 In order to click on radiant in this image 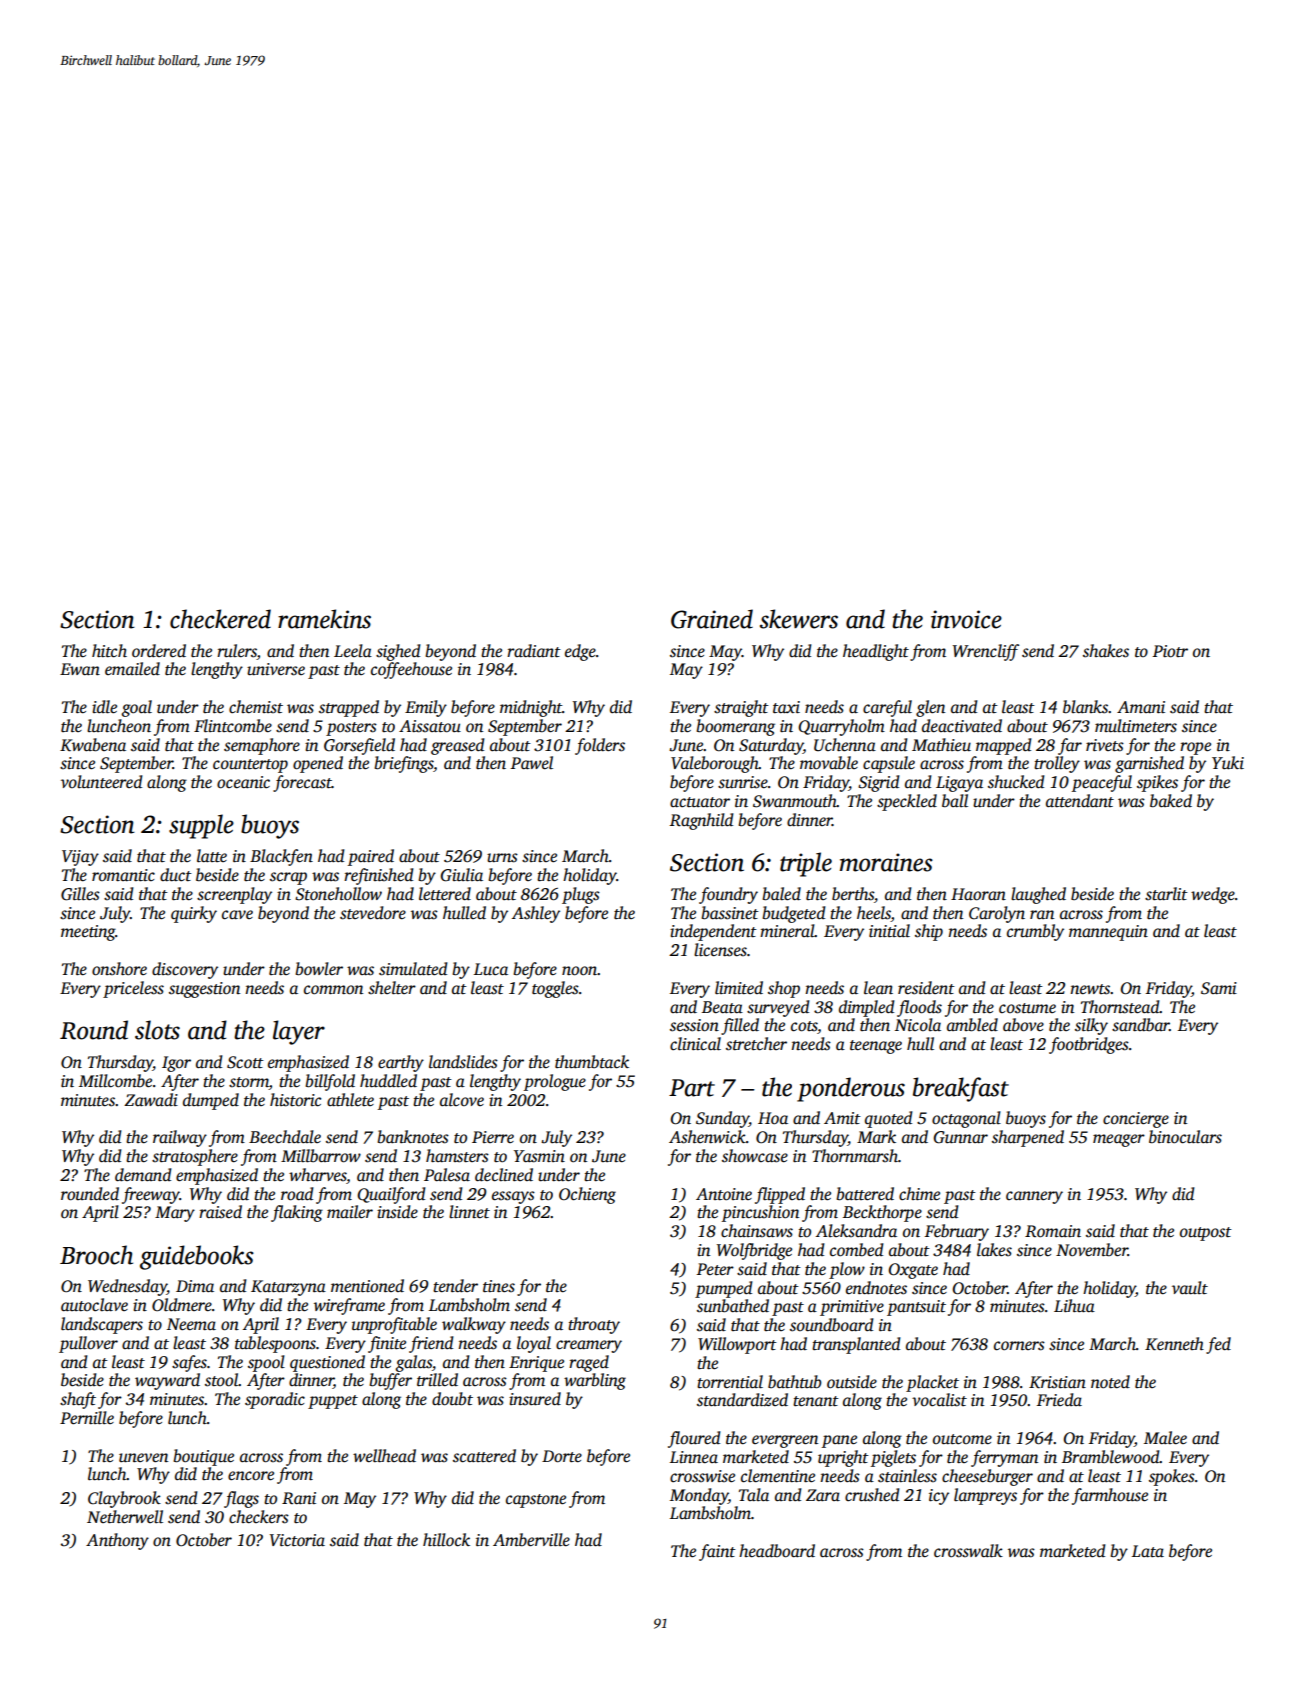, I will do `click(534, 651)`.
